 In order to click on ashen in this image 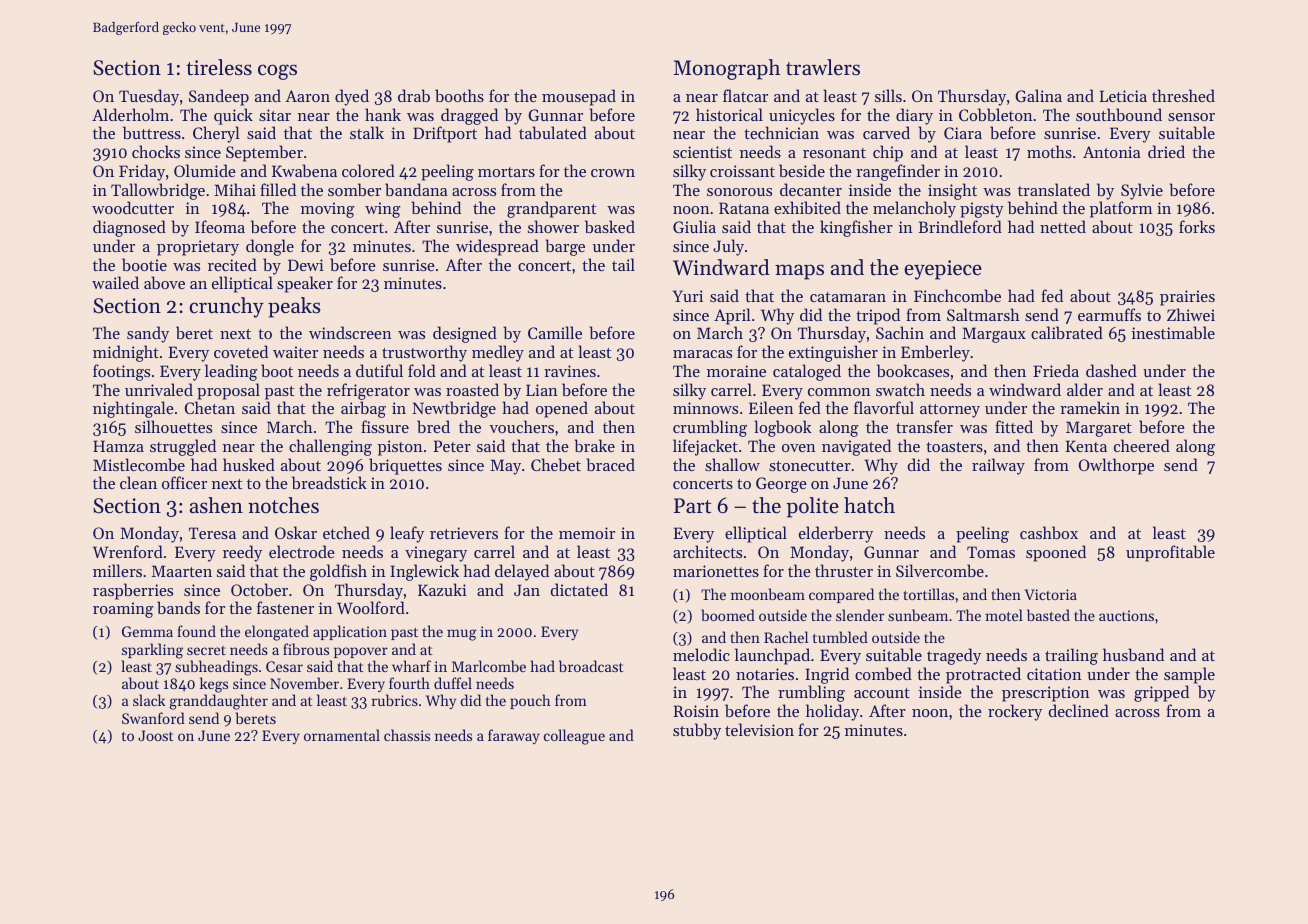, I will do `click(216, 505)`.
